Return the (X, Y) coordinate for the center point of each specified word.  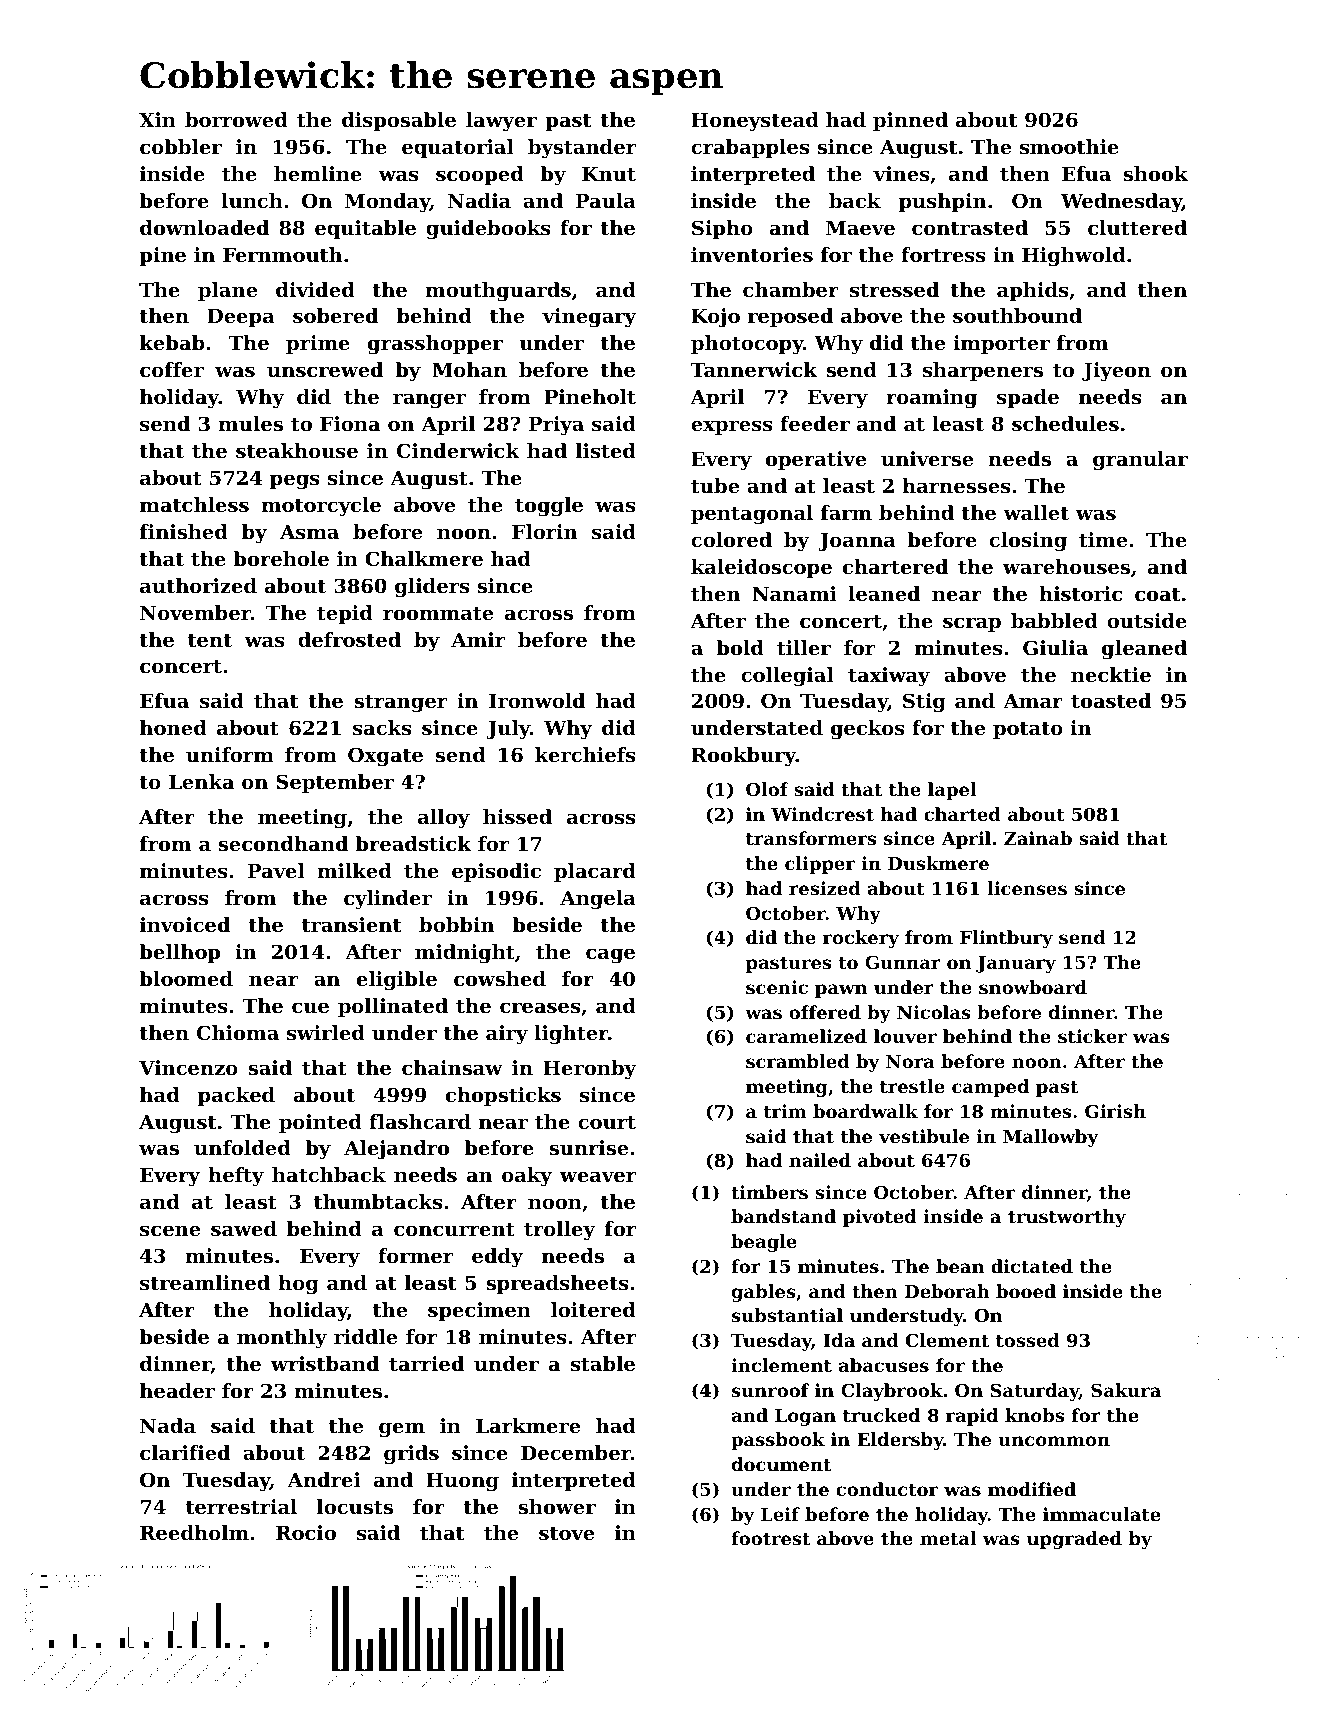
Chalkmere (424, 559)
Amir (478, 639)
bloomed (186, 979)
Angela (598, 900)
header (177, 1391)
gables (764, 1293)
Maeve (860, 228)
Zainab (1038, 838)
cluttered (1137, 228)
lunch (252, 200)
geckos (868, 730)
